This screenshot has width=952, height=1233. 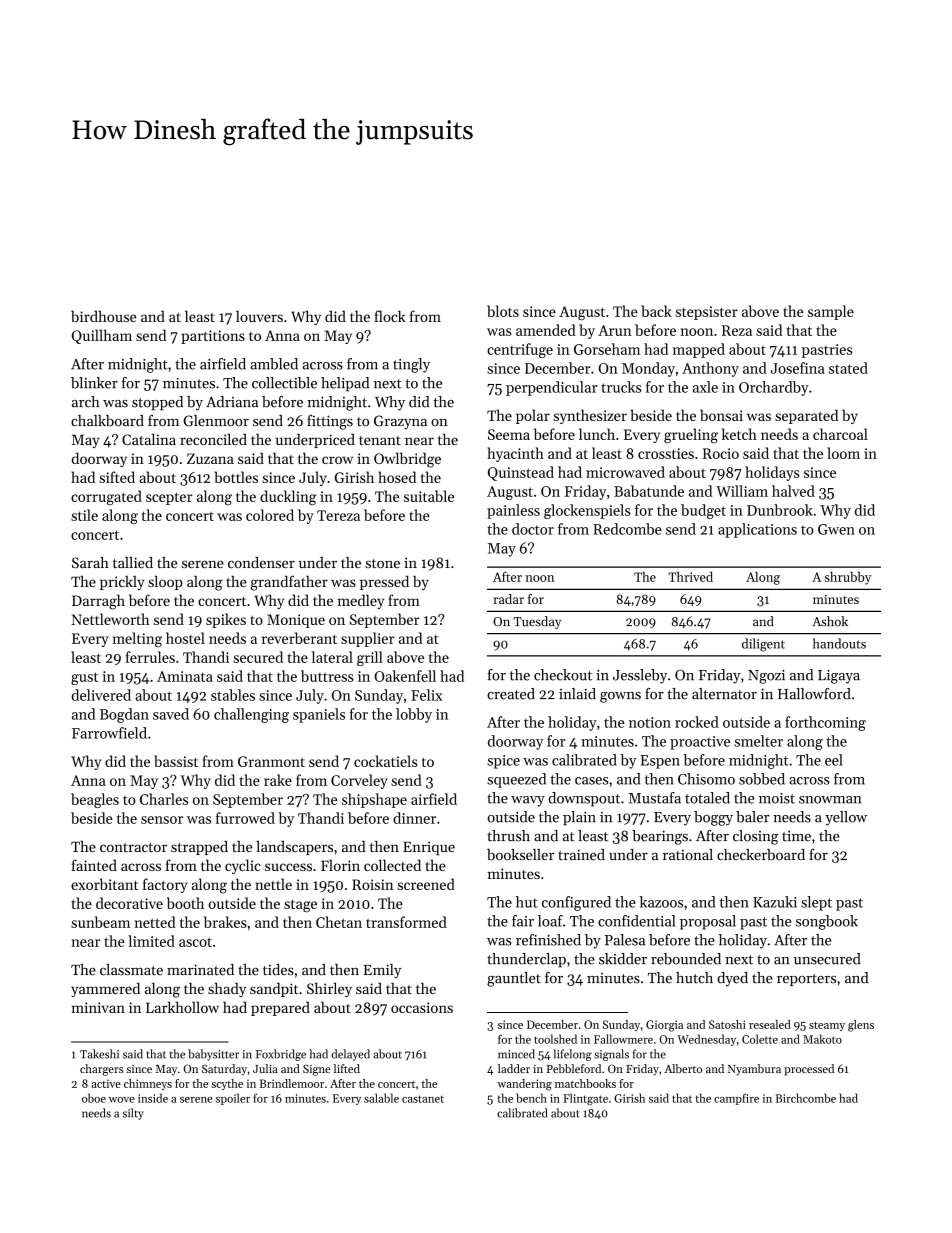 What do you see at coordinates (384, 582) in the screenshot?
I see `pressed` at bounding box center [384, 582].
